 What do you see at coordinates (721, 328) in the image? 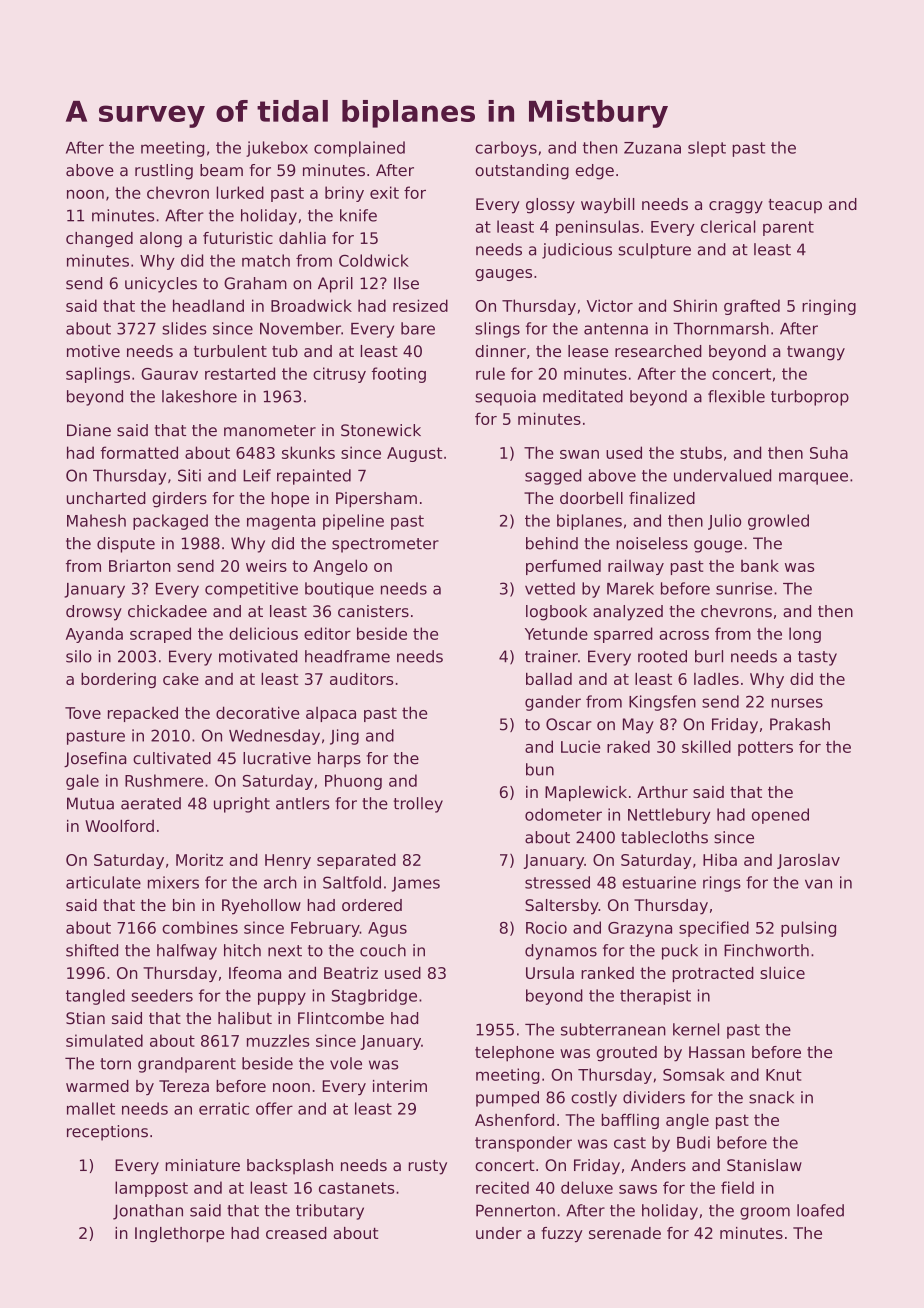
I see `Thornmarsh` at bounding box center [721, 328].
